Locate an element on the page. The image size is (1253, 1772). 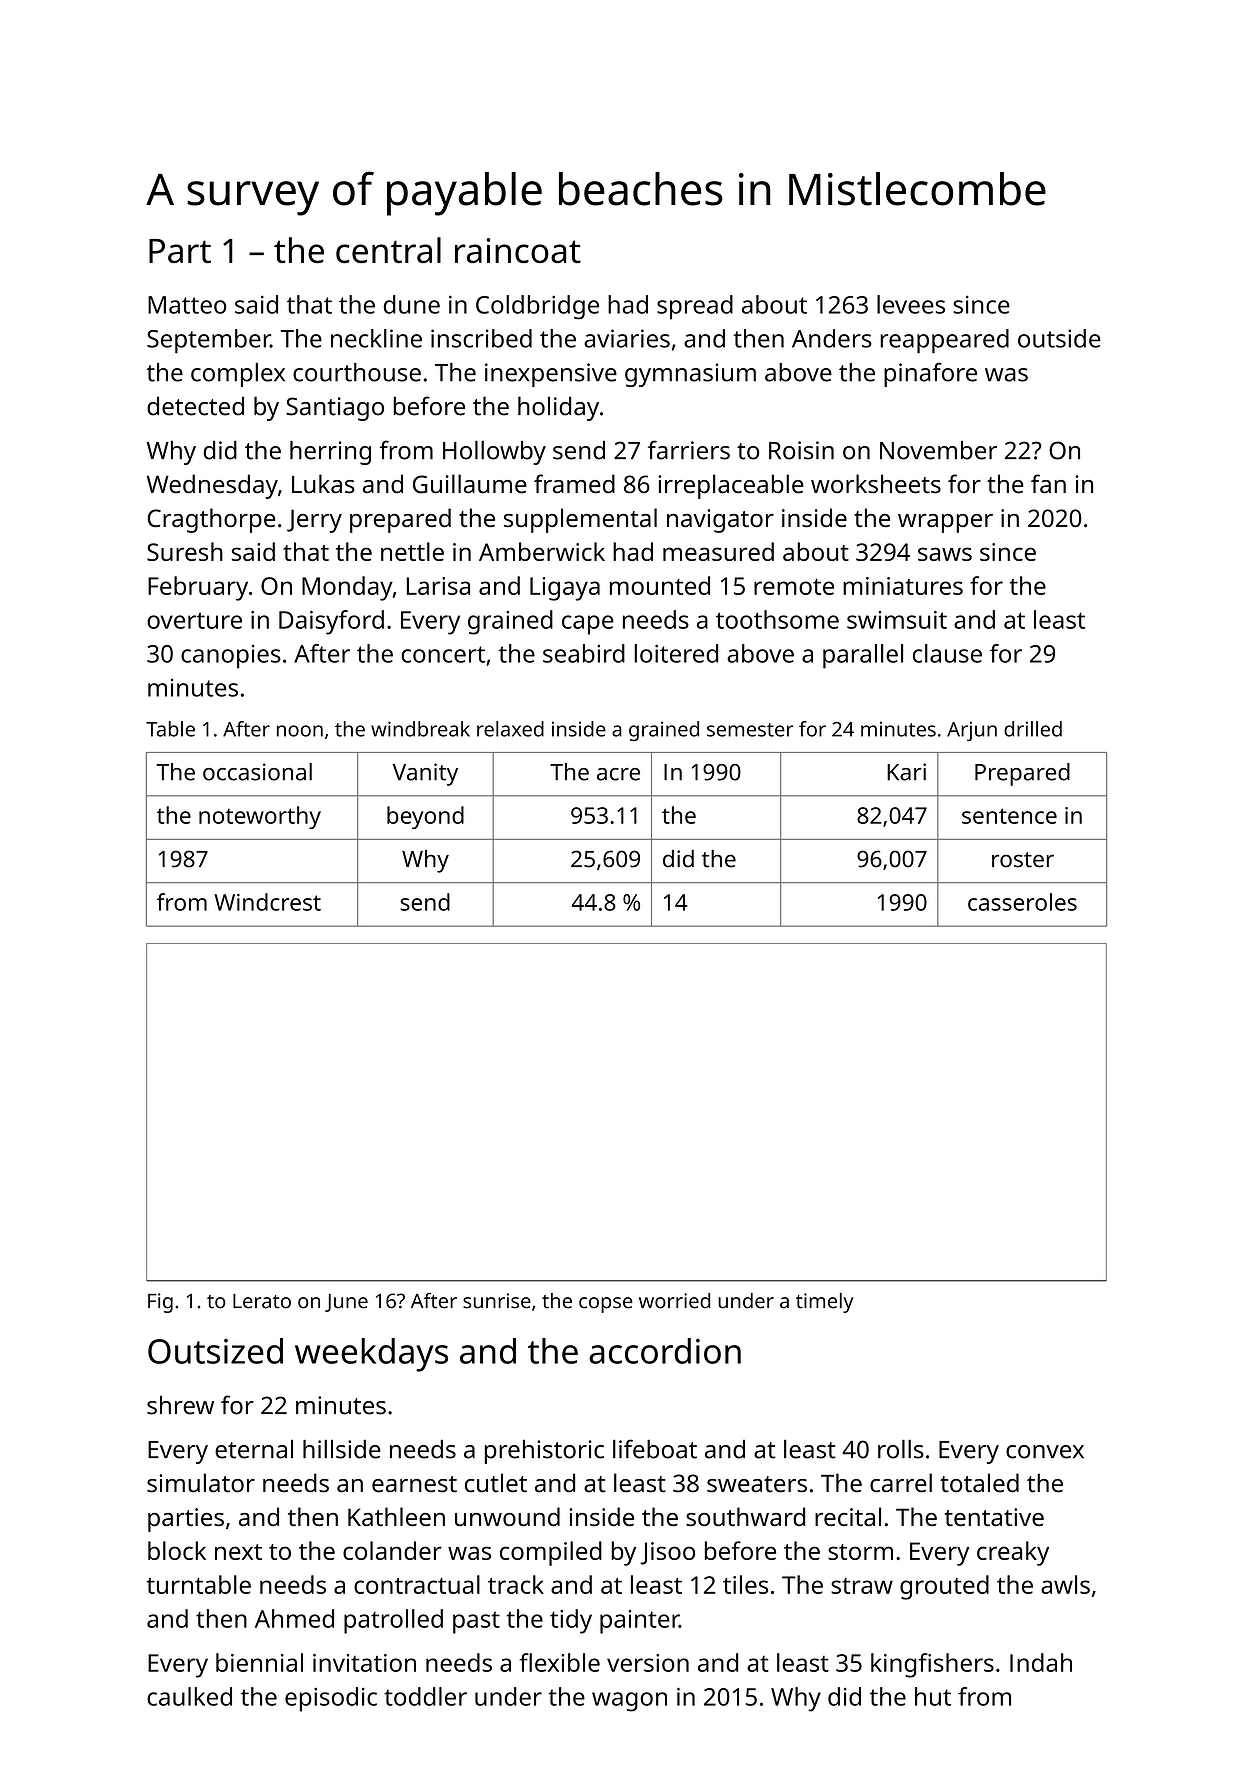
Ahmed is located at coordinates (294, 1618).
